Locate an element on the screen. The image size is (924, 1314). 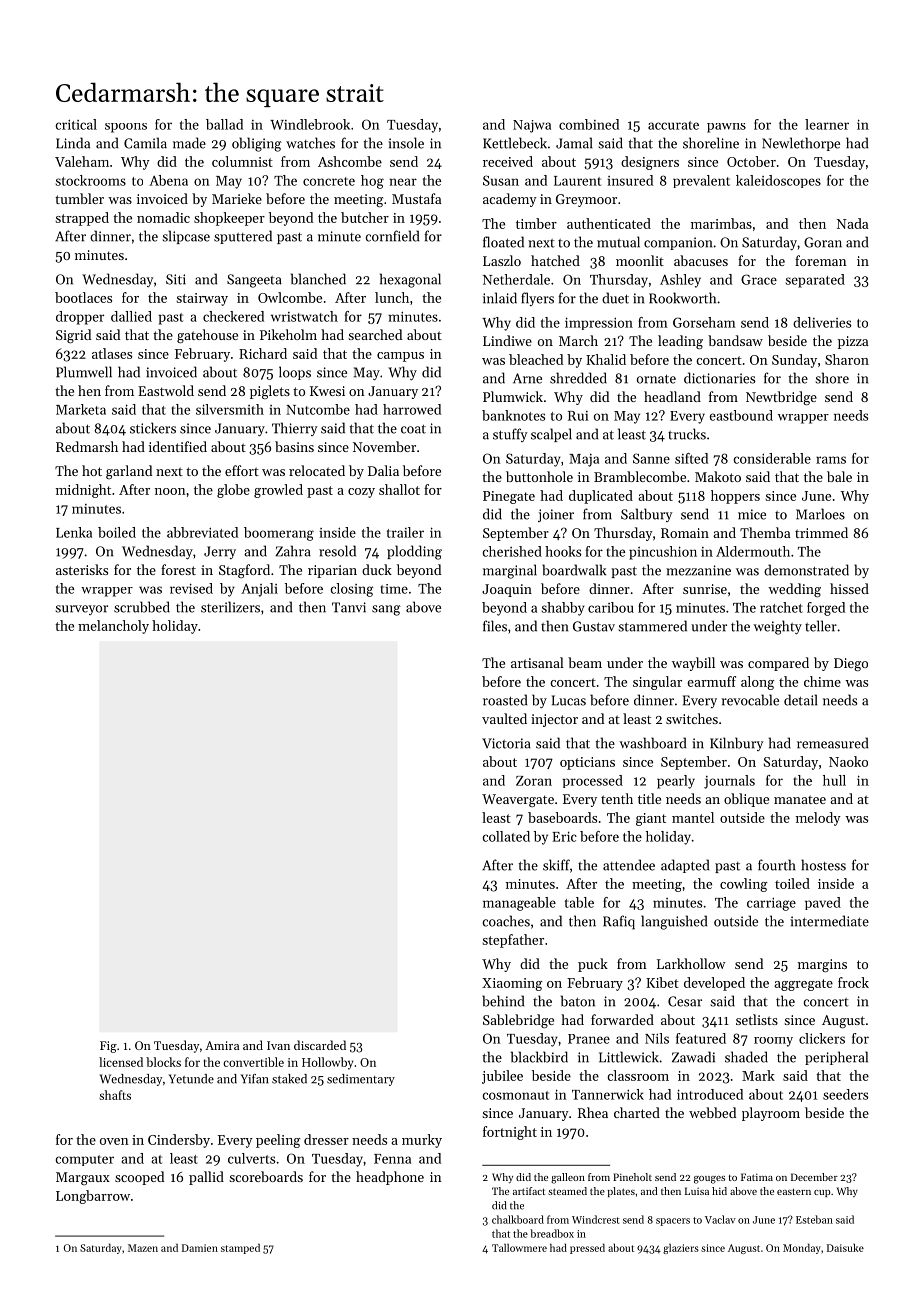
Ashcombe is located at coordinates (350, 161).
